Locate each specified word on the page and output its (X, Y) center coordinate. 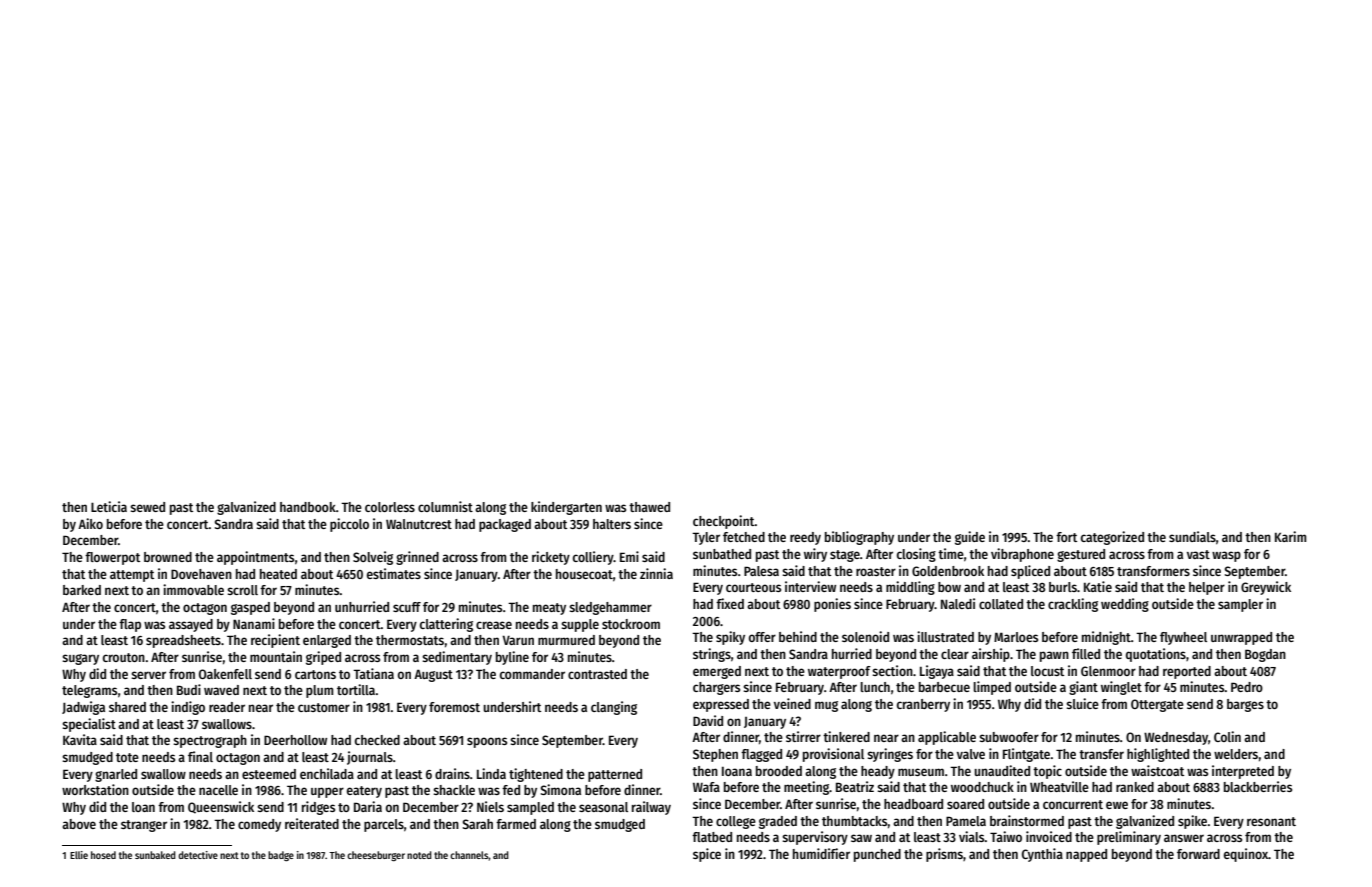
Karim (1290, 536)
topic (1047, 772)
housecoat (584, 574)
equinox (1246, 855)
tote (127, 757)
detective (198, 855)
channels (469, 855)
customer (324, 707)
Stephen (715, 755)
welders (1236, 754)
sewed (147, 507)
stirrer (803, 736)
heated (278, 574)
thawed (649, 507)
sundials (1192, 536)
